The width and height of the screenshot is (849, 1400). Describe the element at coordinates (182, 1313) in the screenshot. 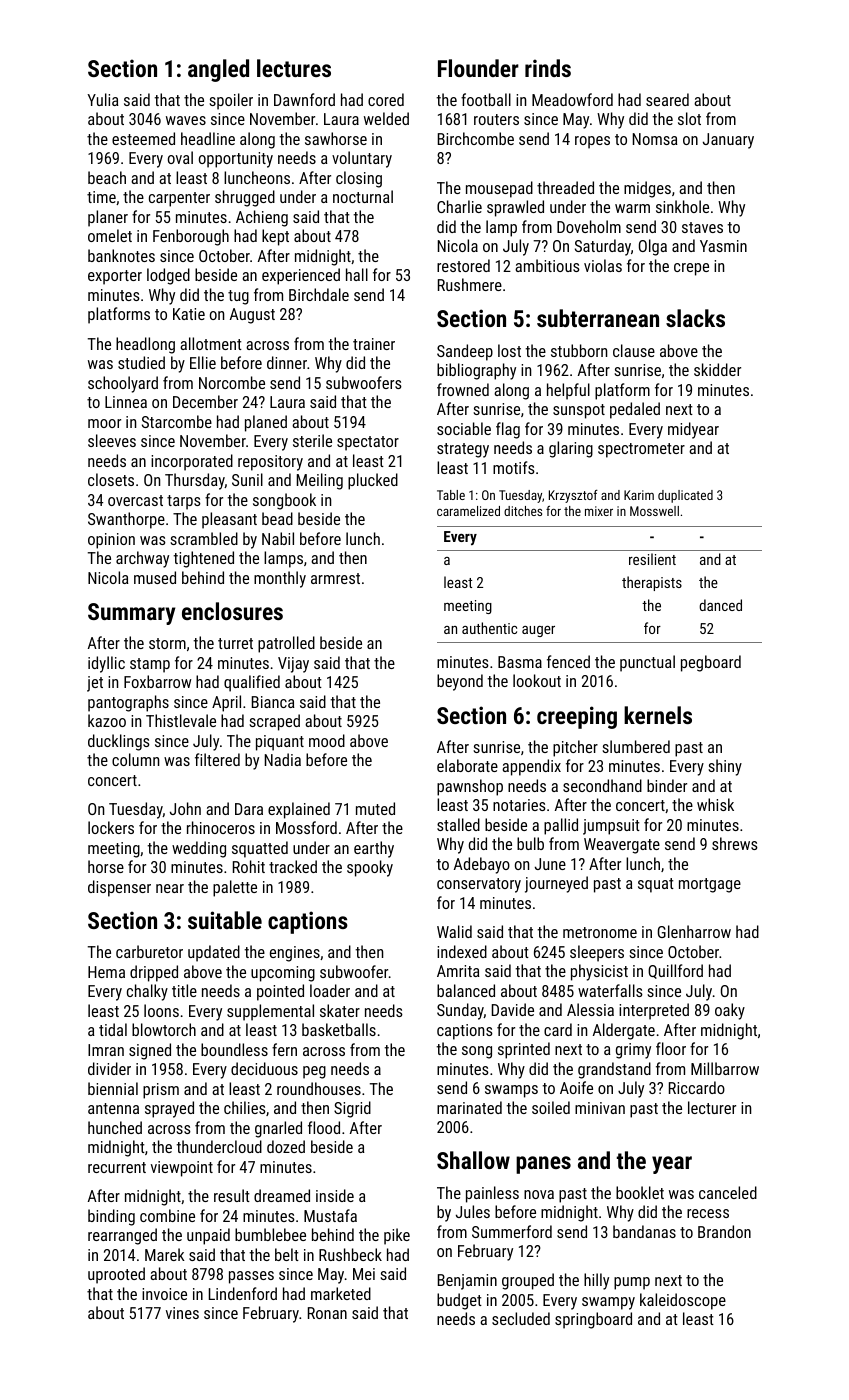

I see `vines` at that location.
